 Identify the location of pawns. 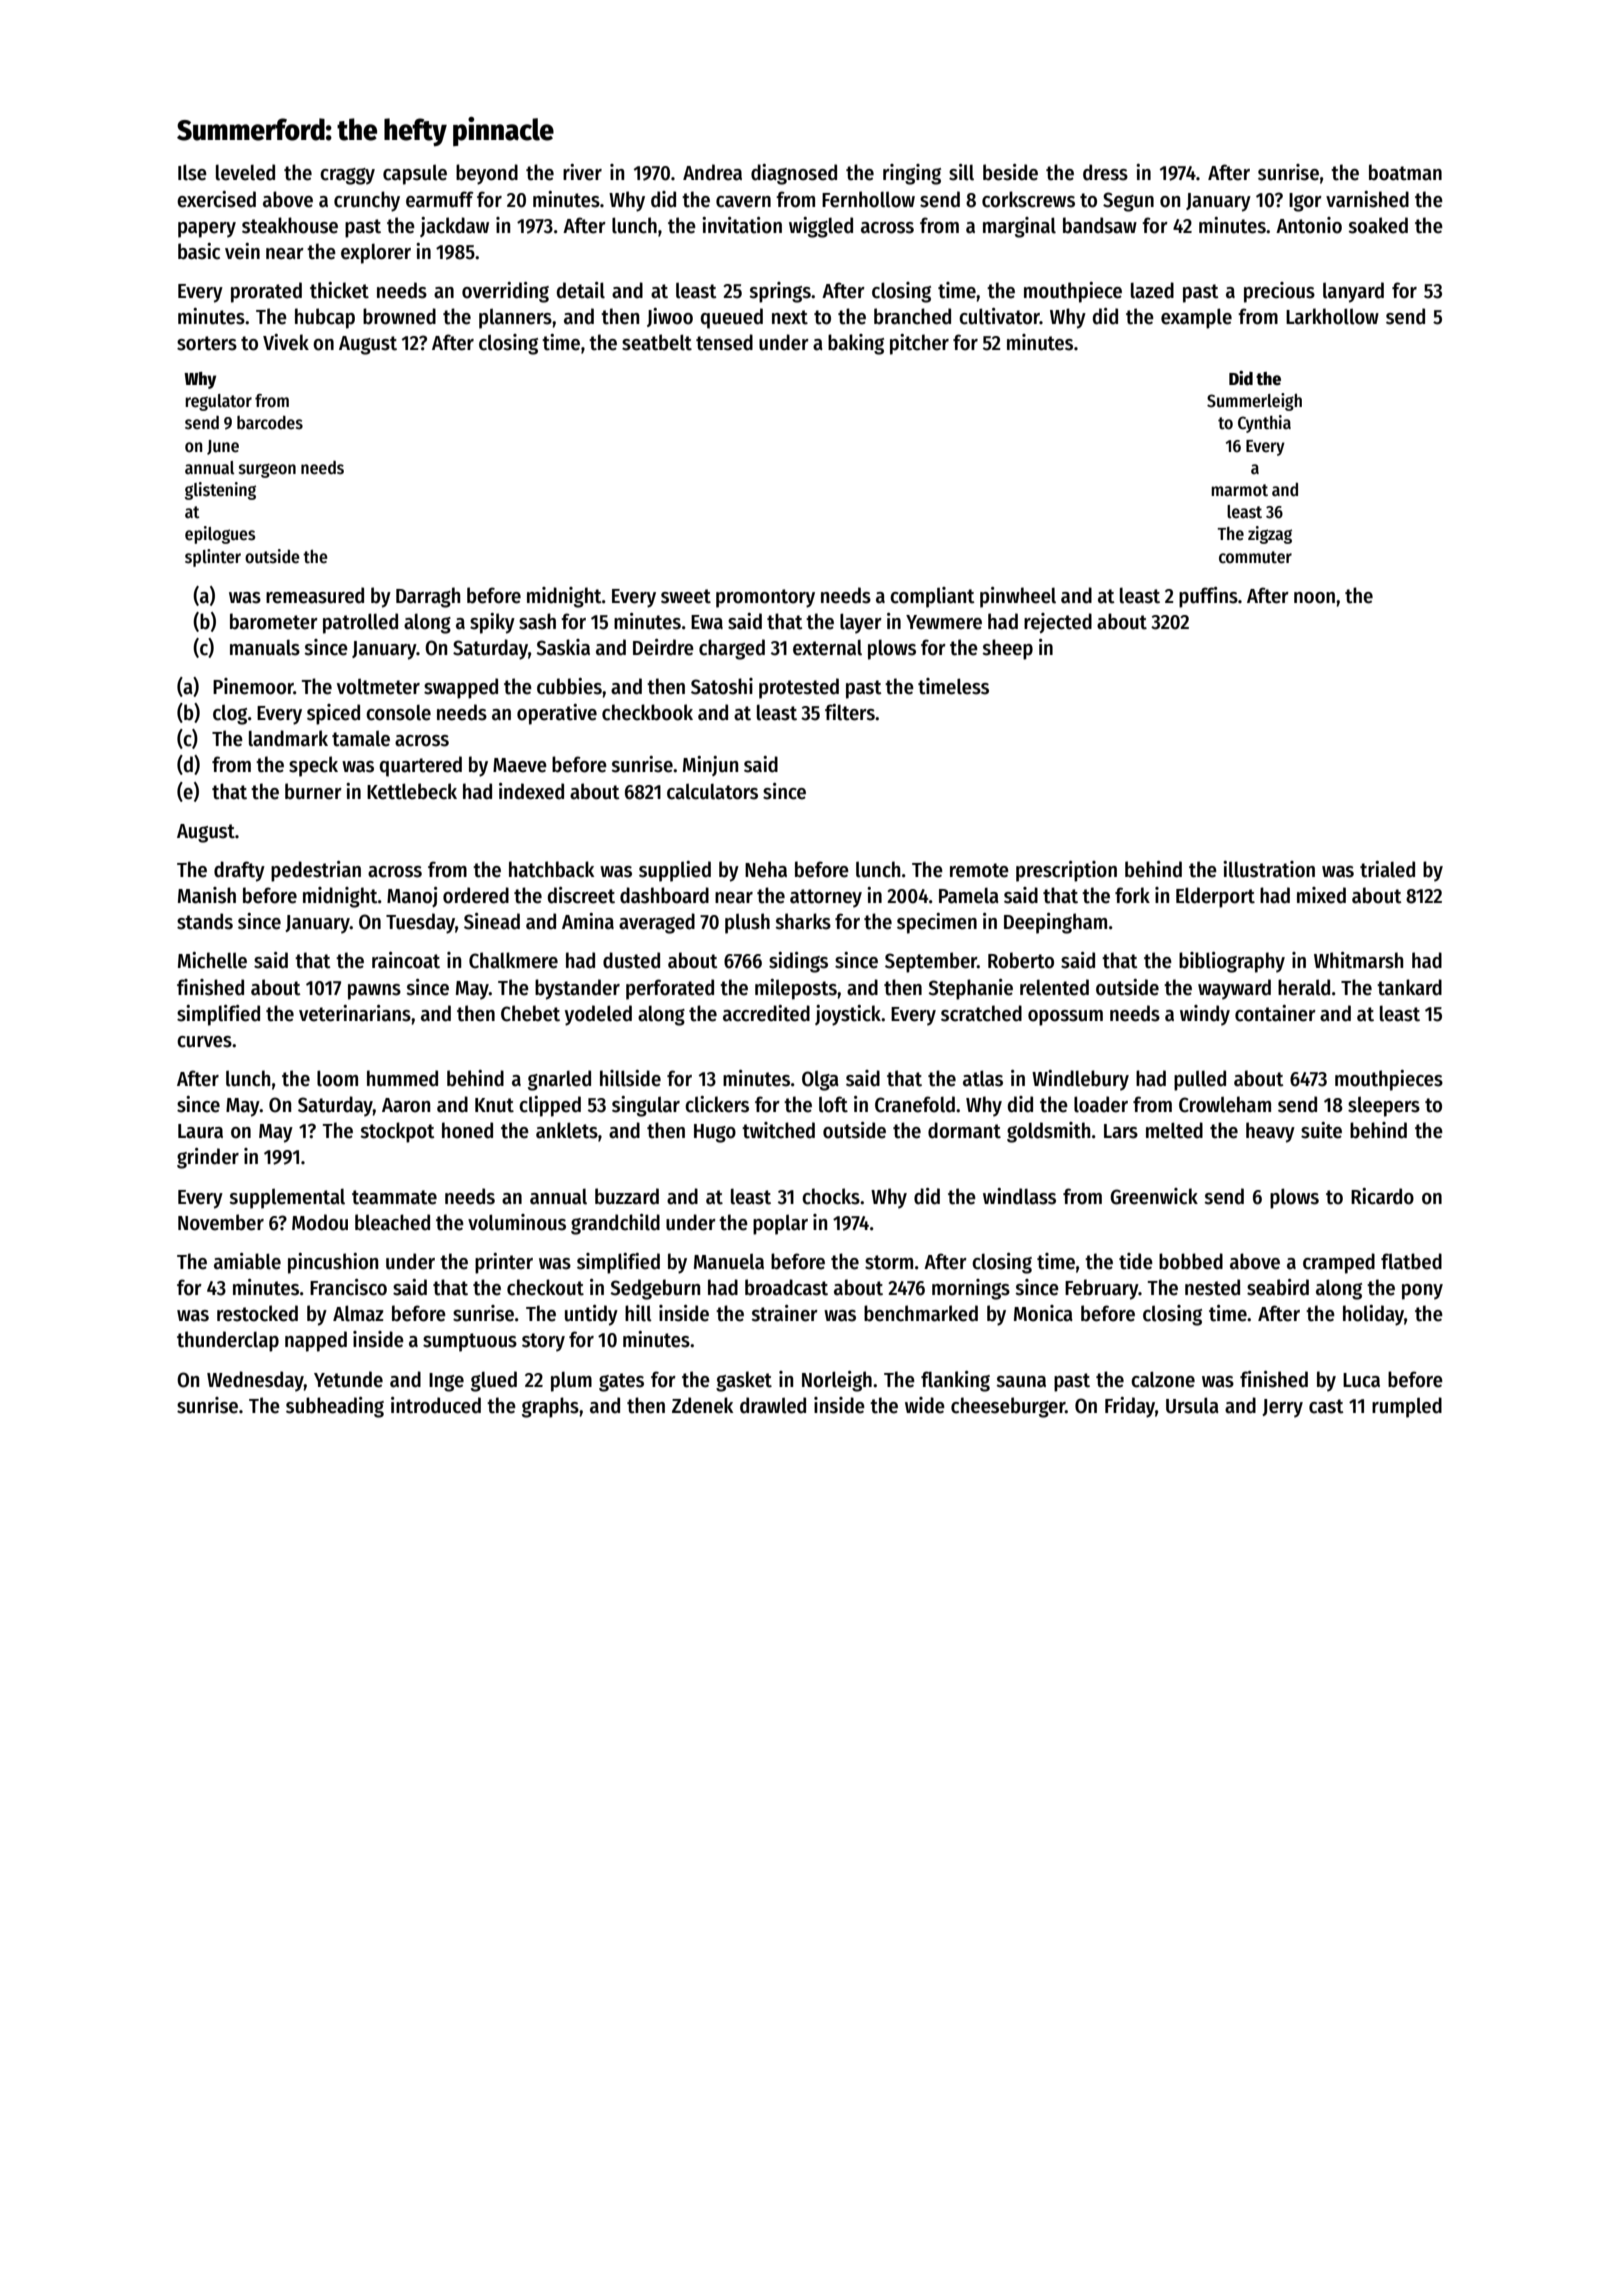
(374, 992).
